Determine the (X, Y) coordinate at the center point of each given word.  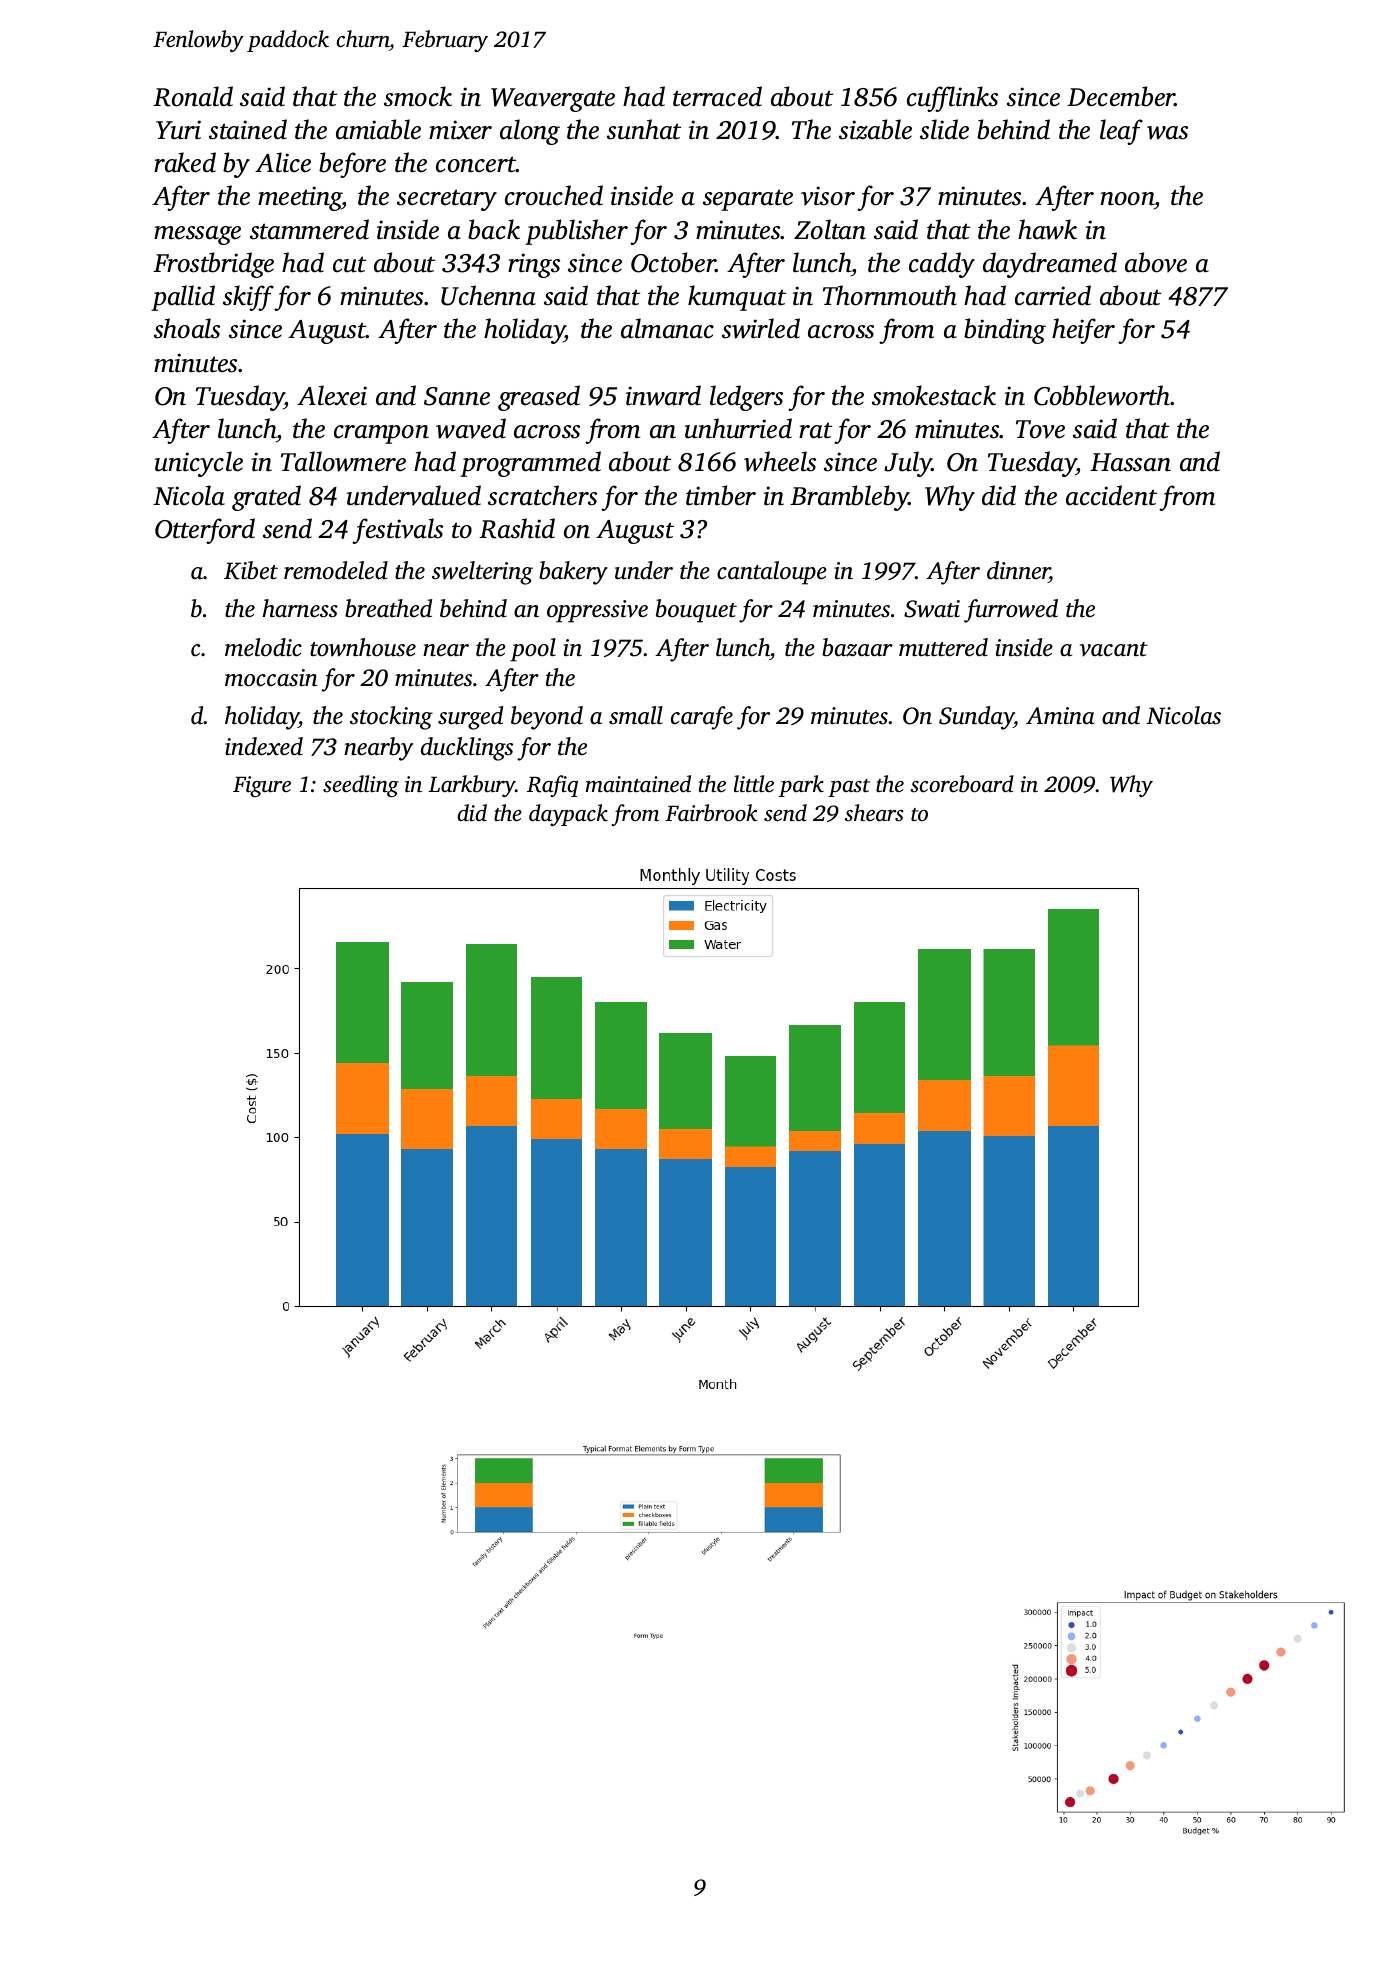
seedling (361, 786)
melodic (263, 647)
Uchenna (488, 295)
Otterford (205, 531)
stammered (309, 229)
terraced (717, 96)
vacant (1114, 649)
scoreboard (962, 784)
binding (1005, 331)
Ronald (193, 96)
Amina (1060, 716)
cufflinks (952, 99)
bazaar (857, 647)
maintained (638, 784)
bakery (573, 573)
